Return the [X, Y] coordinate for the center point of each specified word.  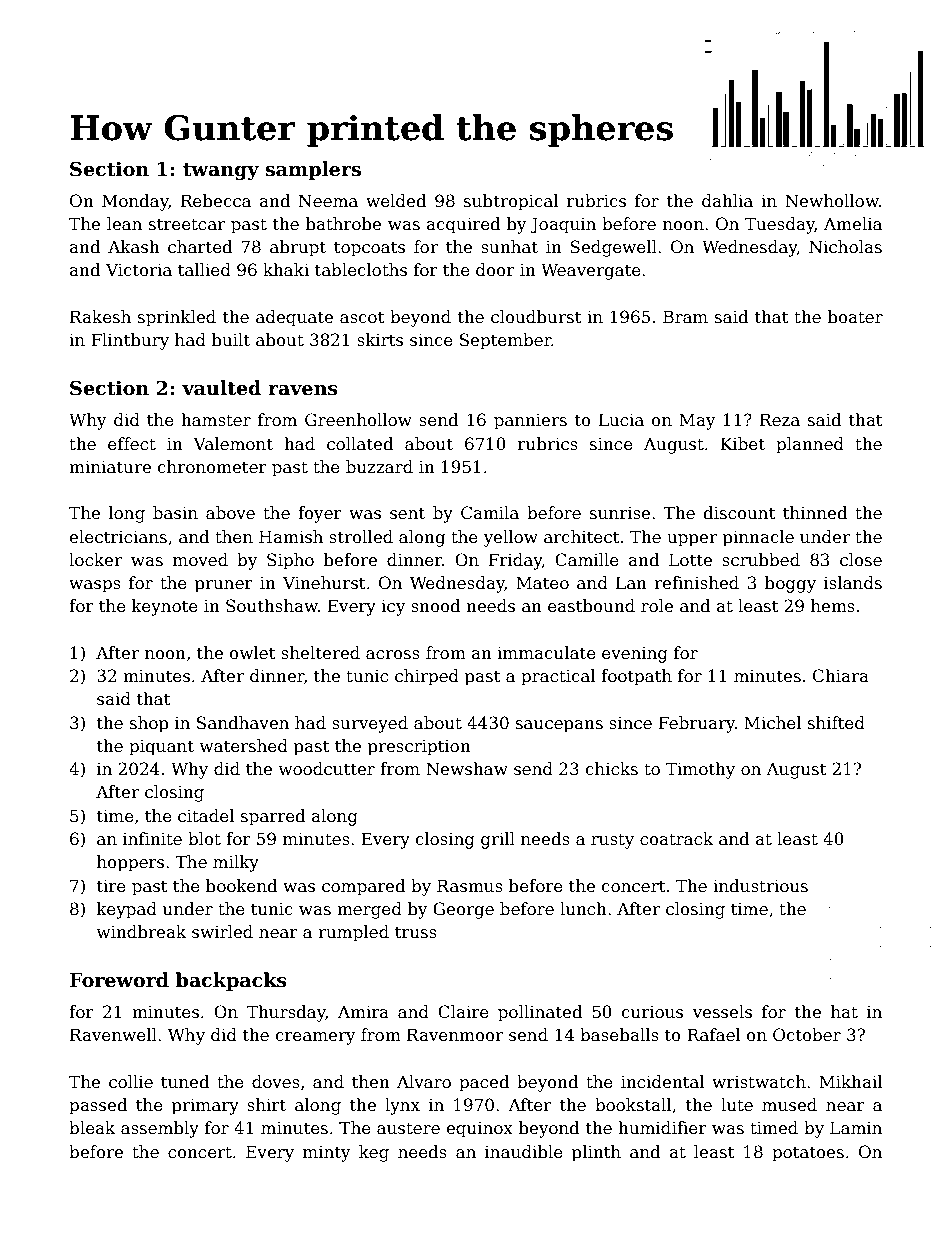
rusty [612, 841]
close [861, 560]
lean [124, 224]
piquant [161, 748]
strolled [361, 537]
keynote [165, 607]
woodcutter [326, 769]
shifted [836, 723]
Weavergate [591, 271]
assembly [160, 1129]
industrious [760, 886]
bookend [241, 886]
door [495, 269]
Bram [685, 317]
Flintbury [130, 341]
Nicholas [845, 247]
